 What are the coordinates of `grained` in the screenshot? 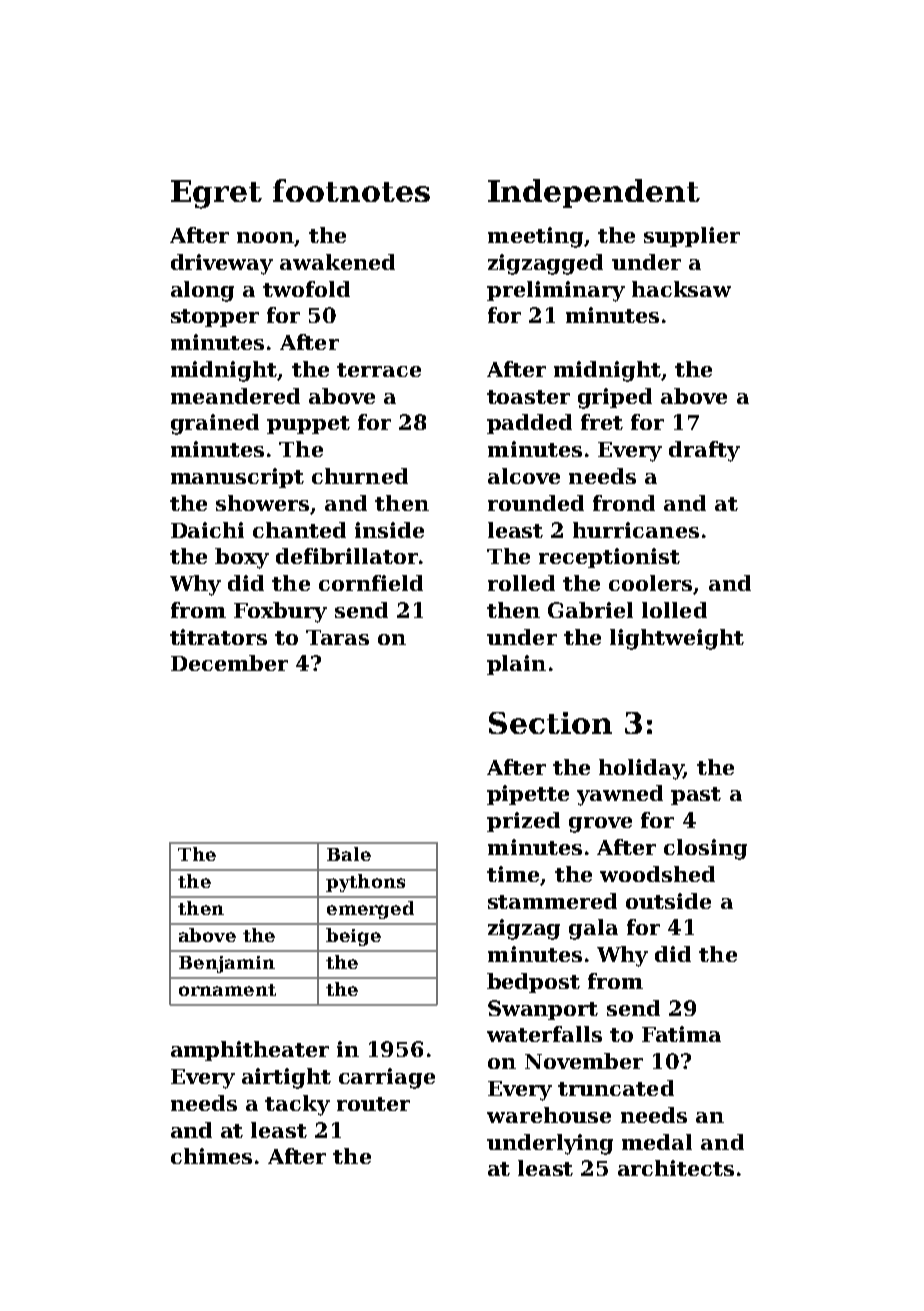 It's located at (215, 424).
